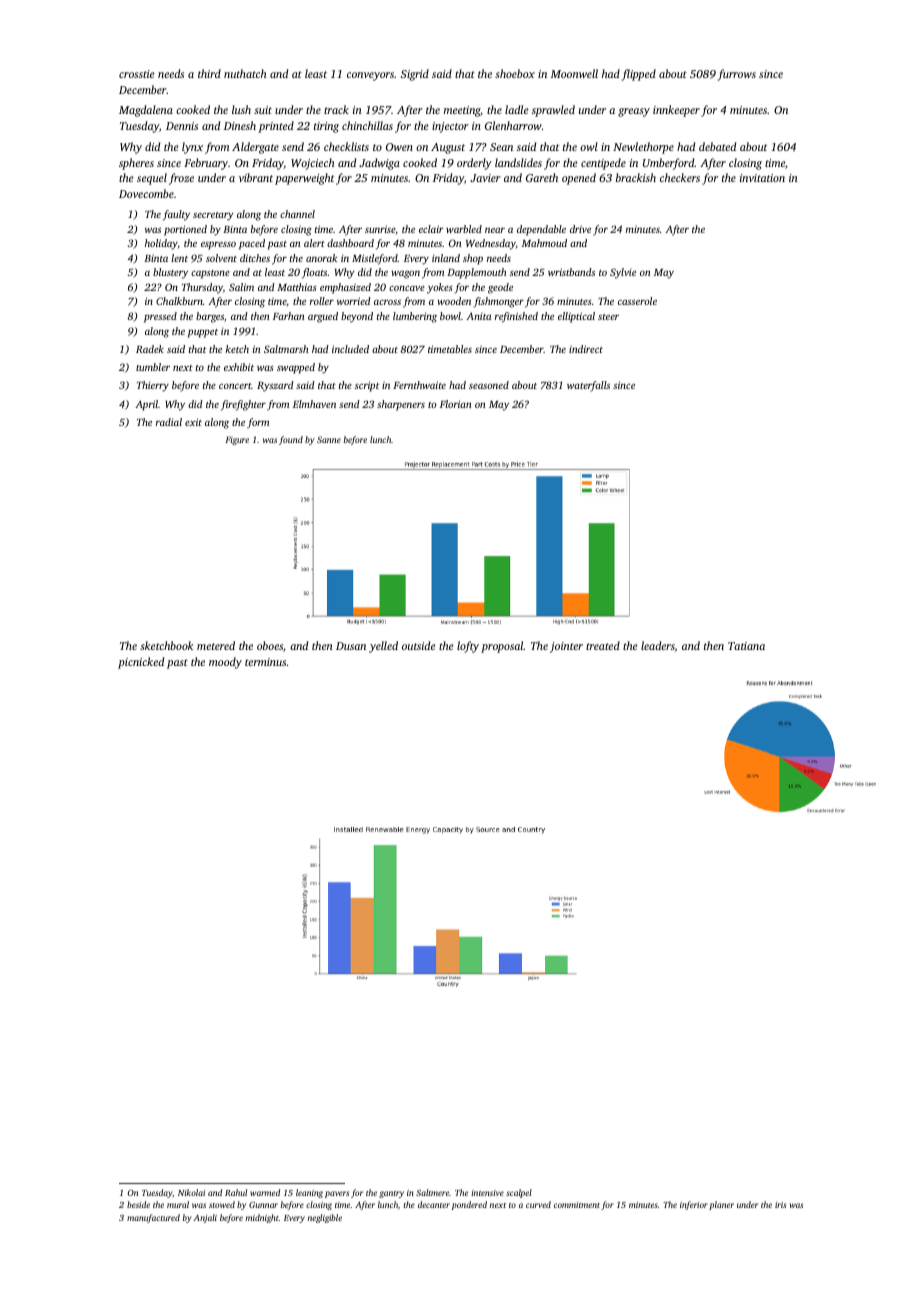 This page has height=1308, width=924. I want to click on inferior, so click(694, 1205).
